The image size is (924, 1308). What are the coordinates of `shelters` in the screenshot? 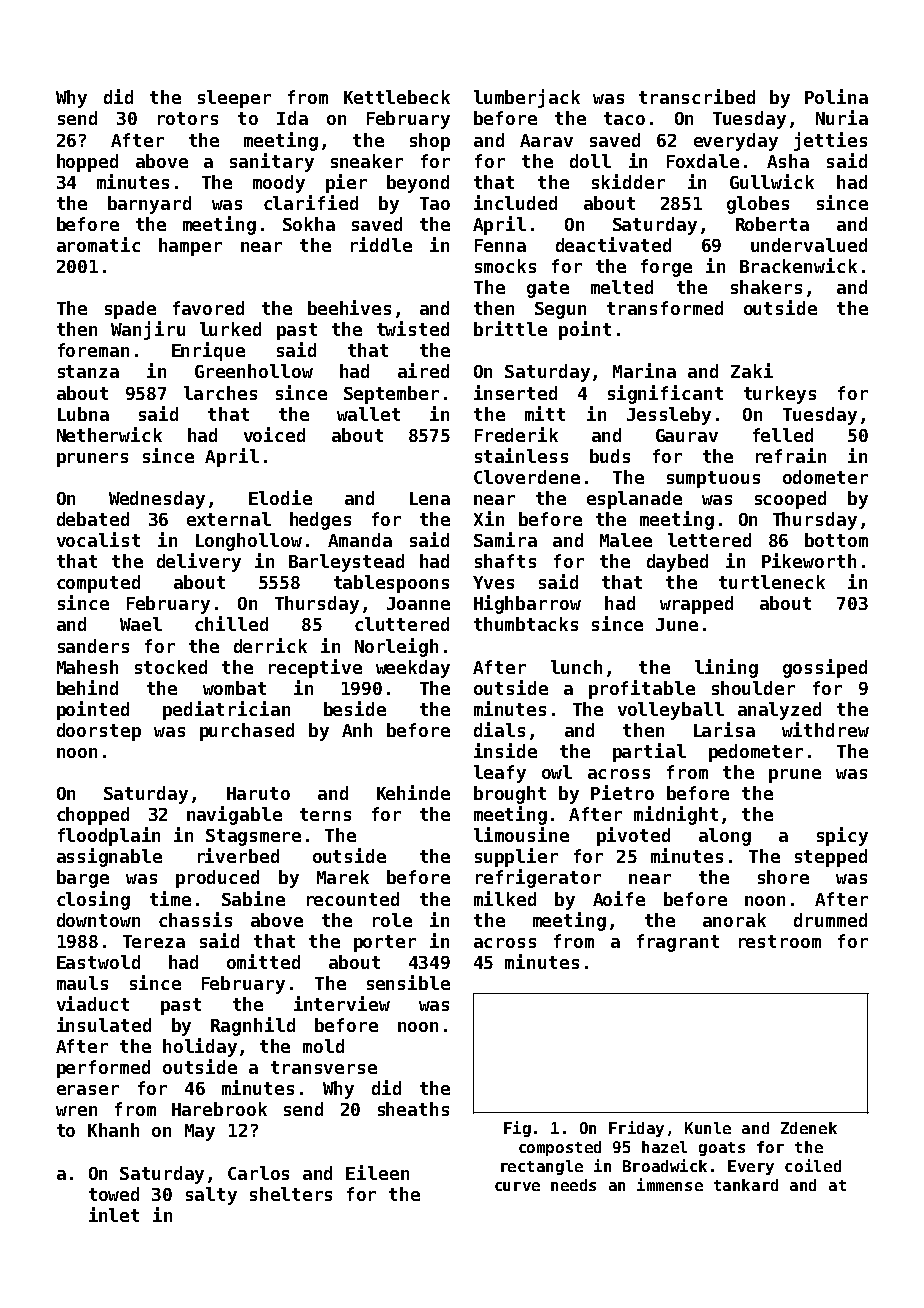 It's located at (291, 1194).
